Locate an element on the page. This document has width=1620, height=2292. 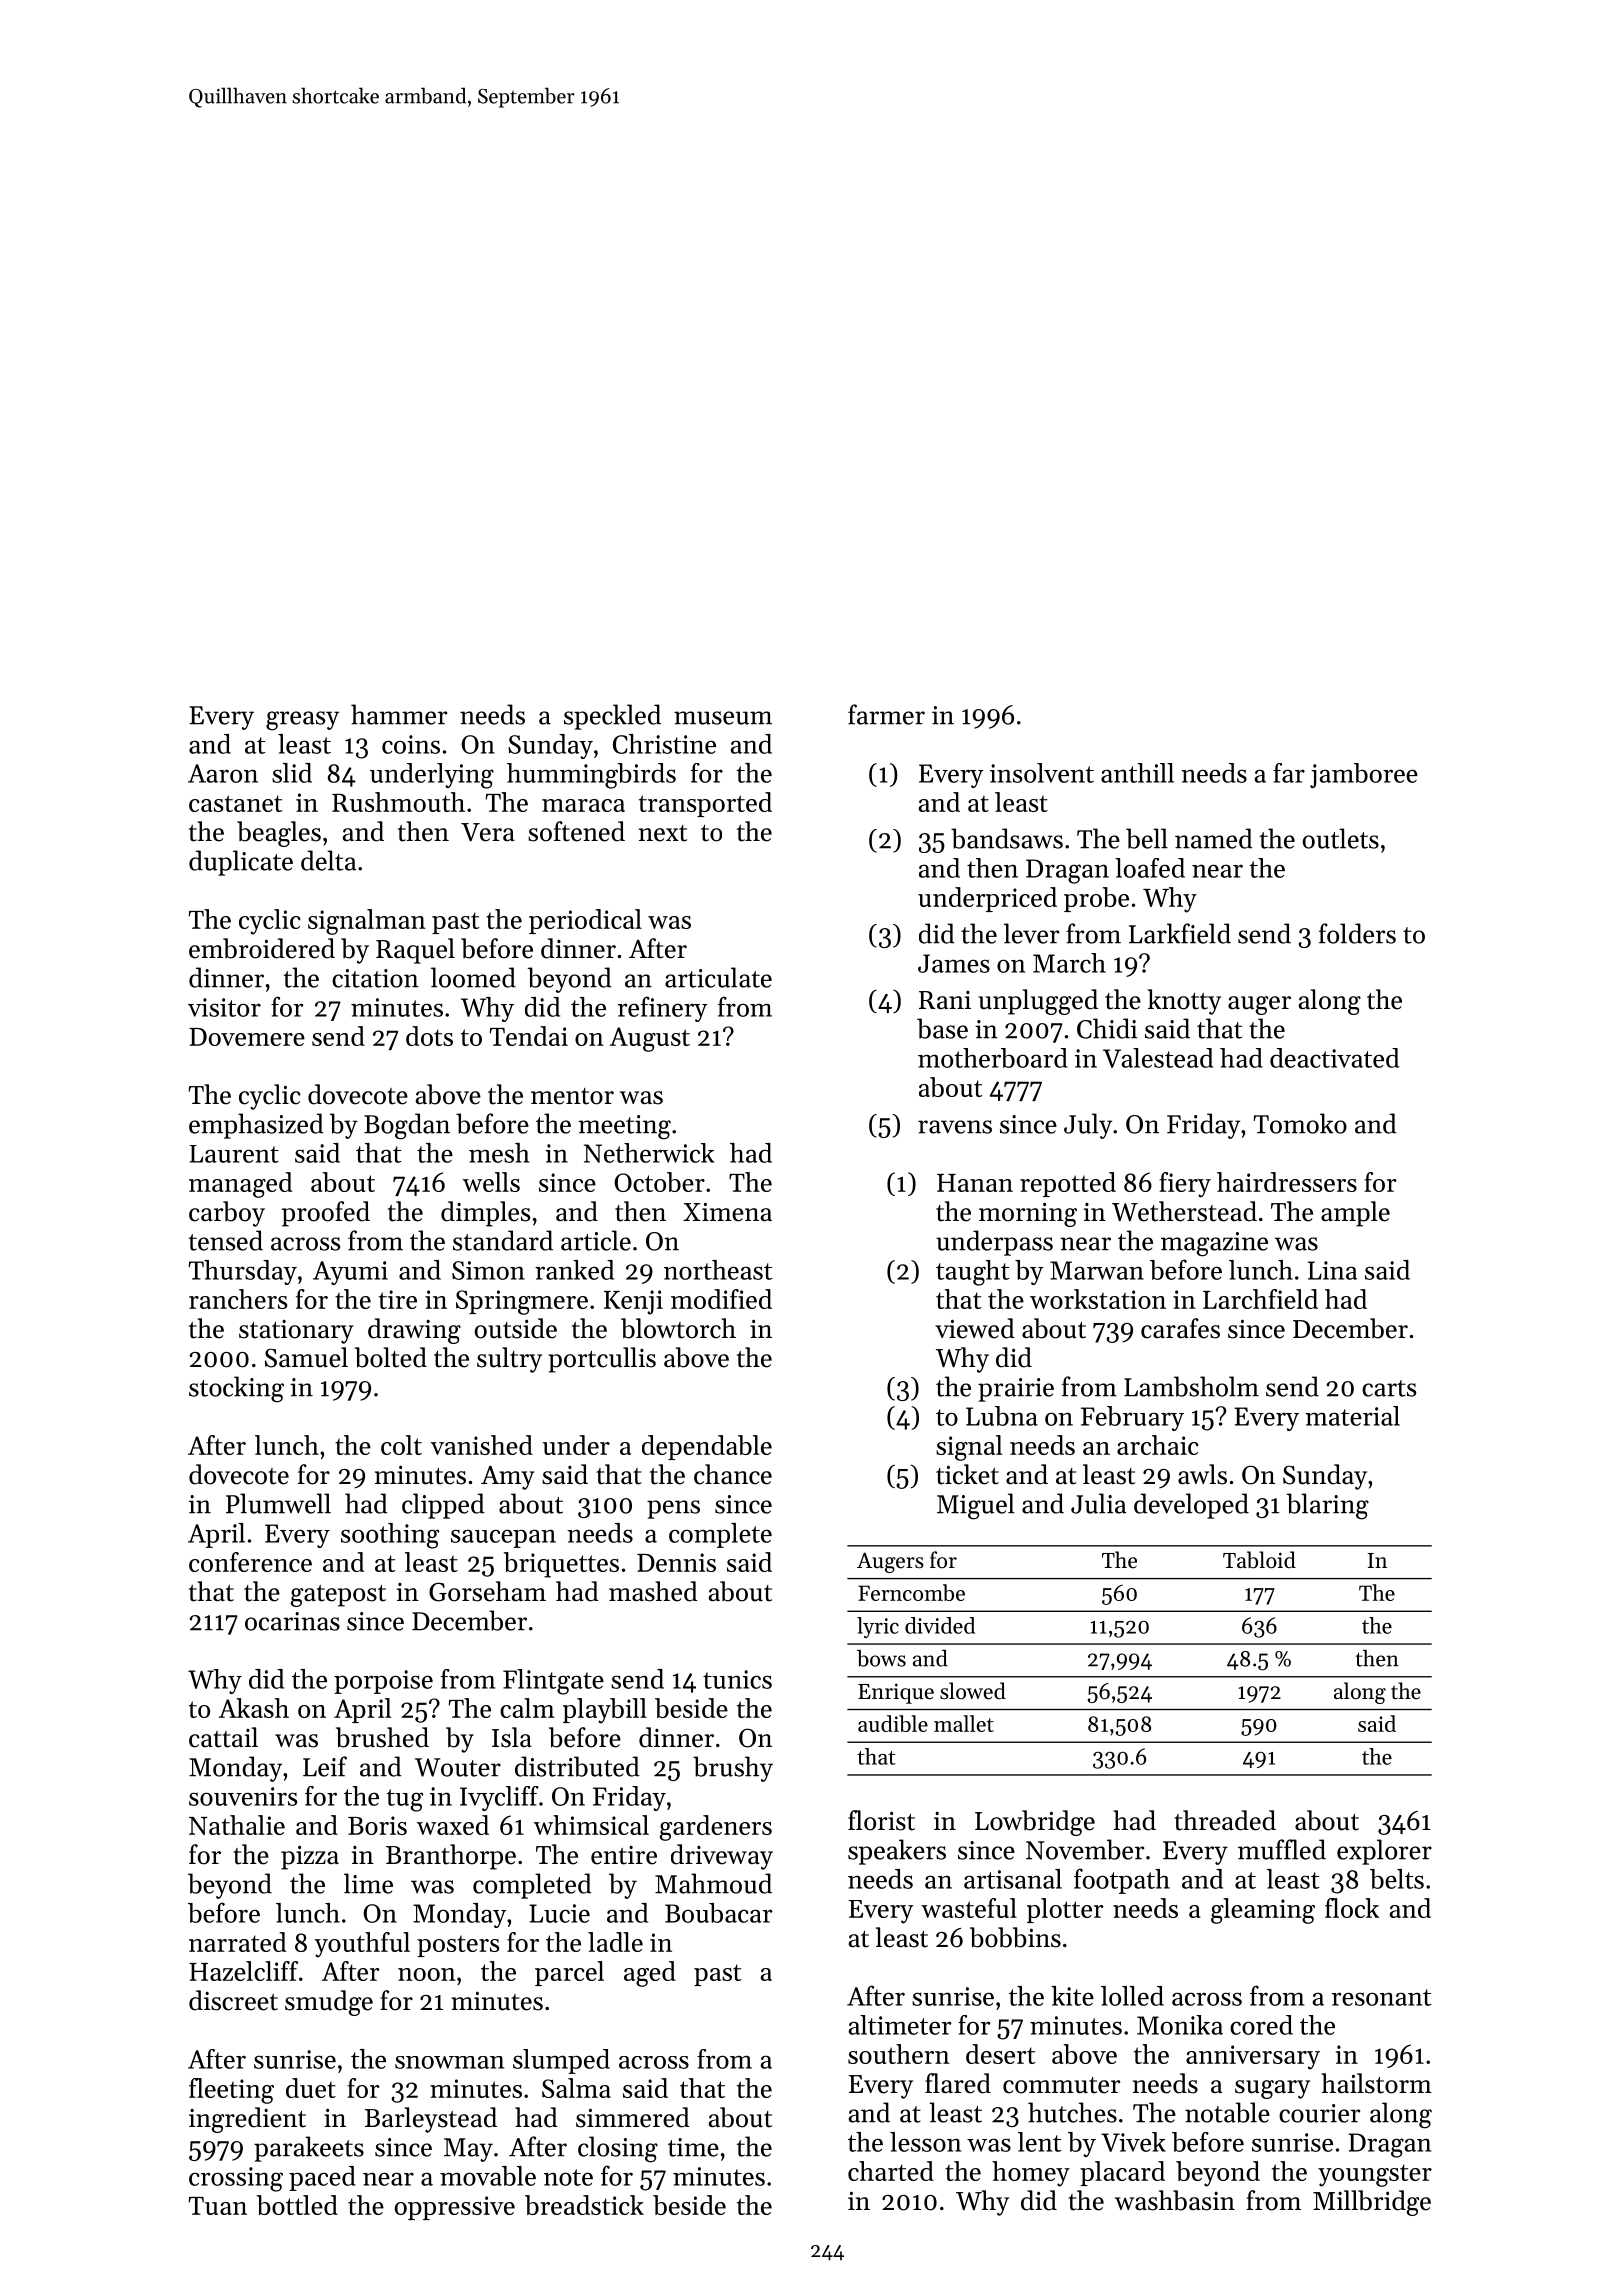
Valestead is located at coordinates (1158, 1058).
